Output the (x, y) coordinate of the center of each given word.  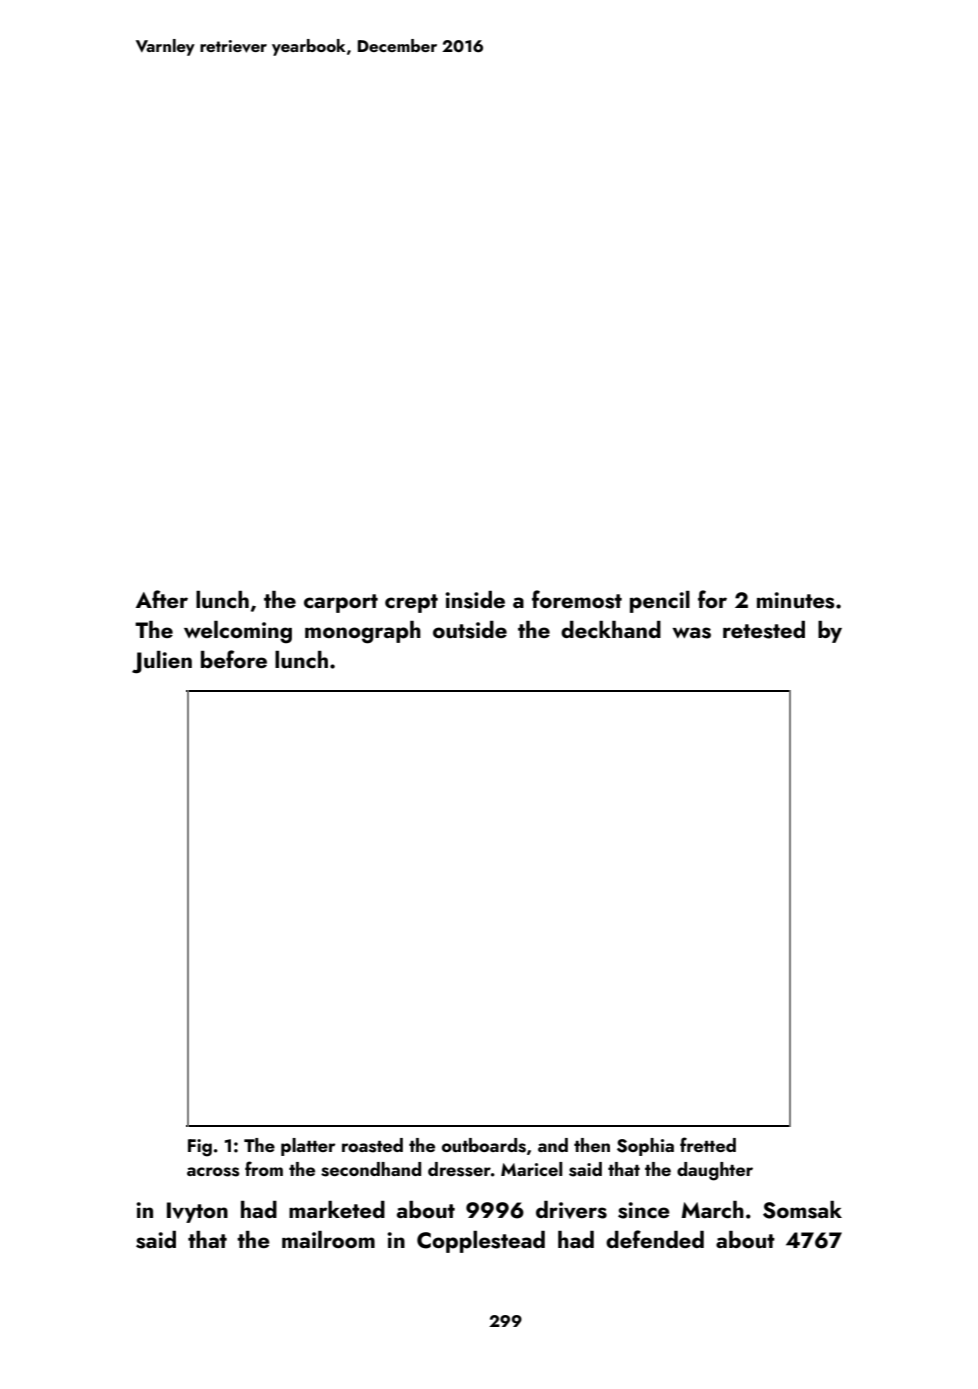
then (592, 1145)
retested (764, 630)
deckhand (611, 629)
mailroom (328, 1239)
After (162, 599)
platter (308, 1147)
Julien (162, 662)
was (691, 633)
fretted (708, 1144)
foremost (577, 599)
